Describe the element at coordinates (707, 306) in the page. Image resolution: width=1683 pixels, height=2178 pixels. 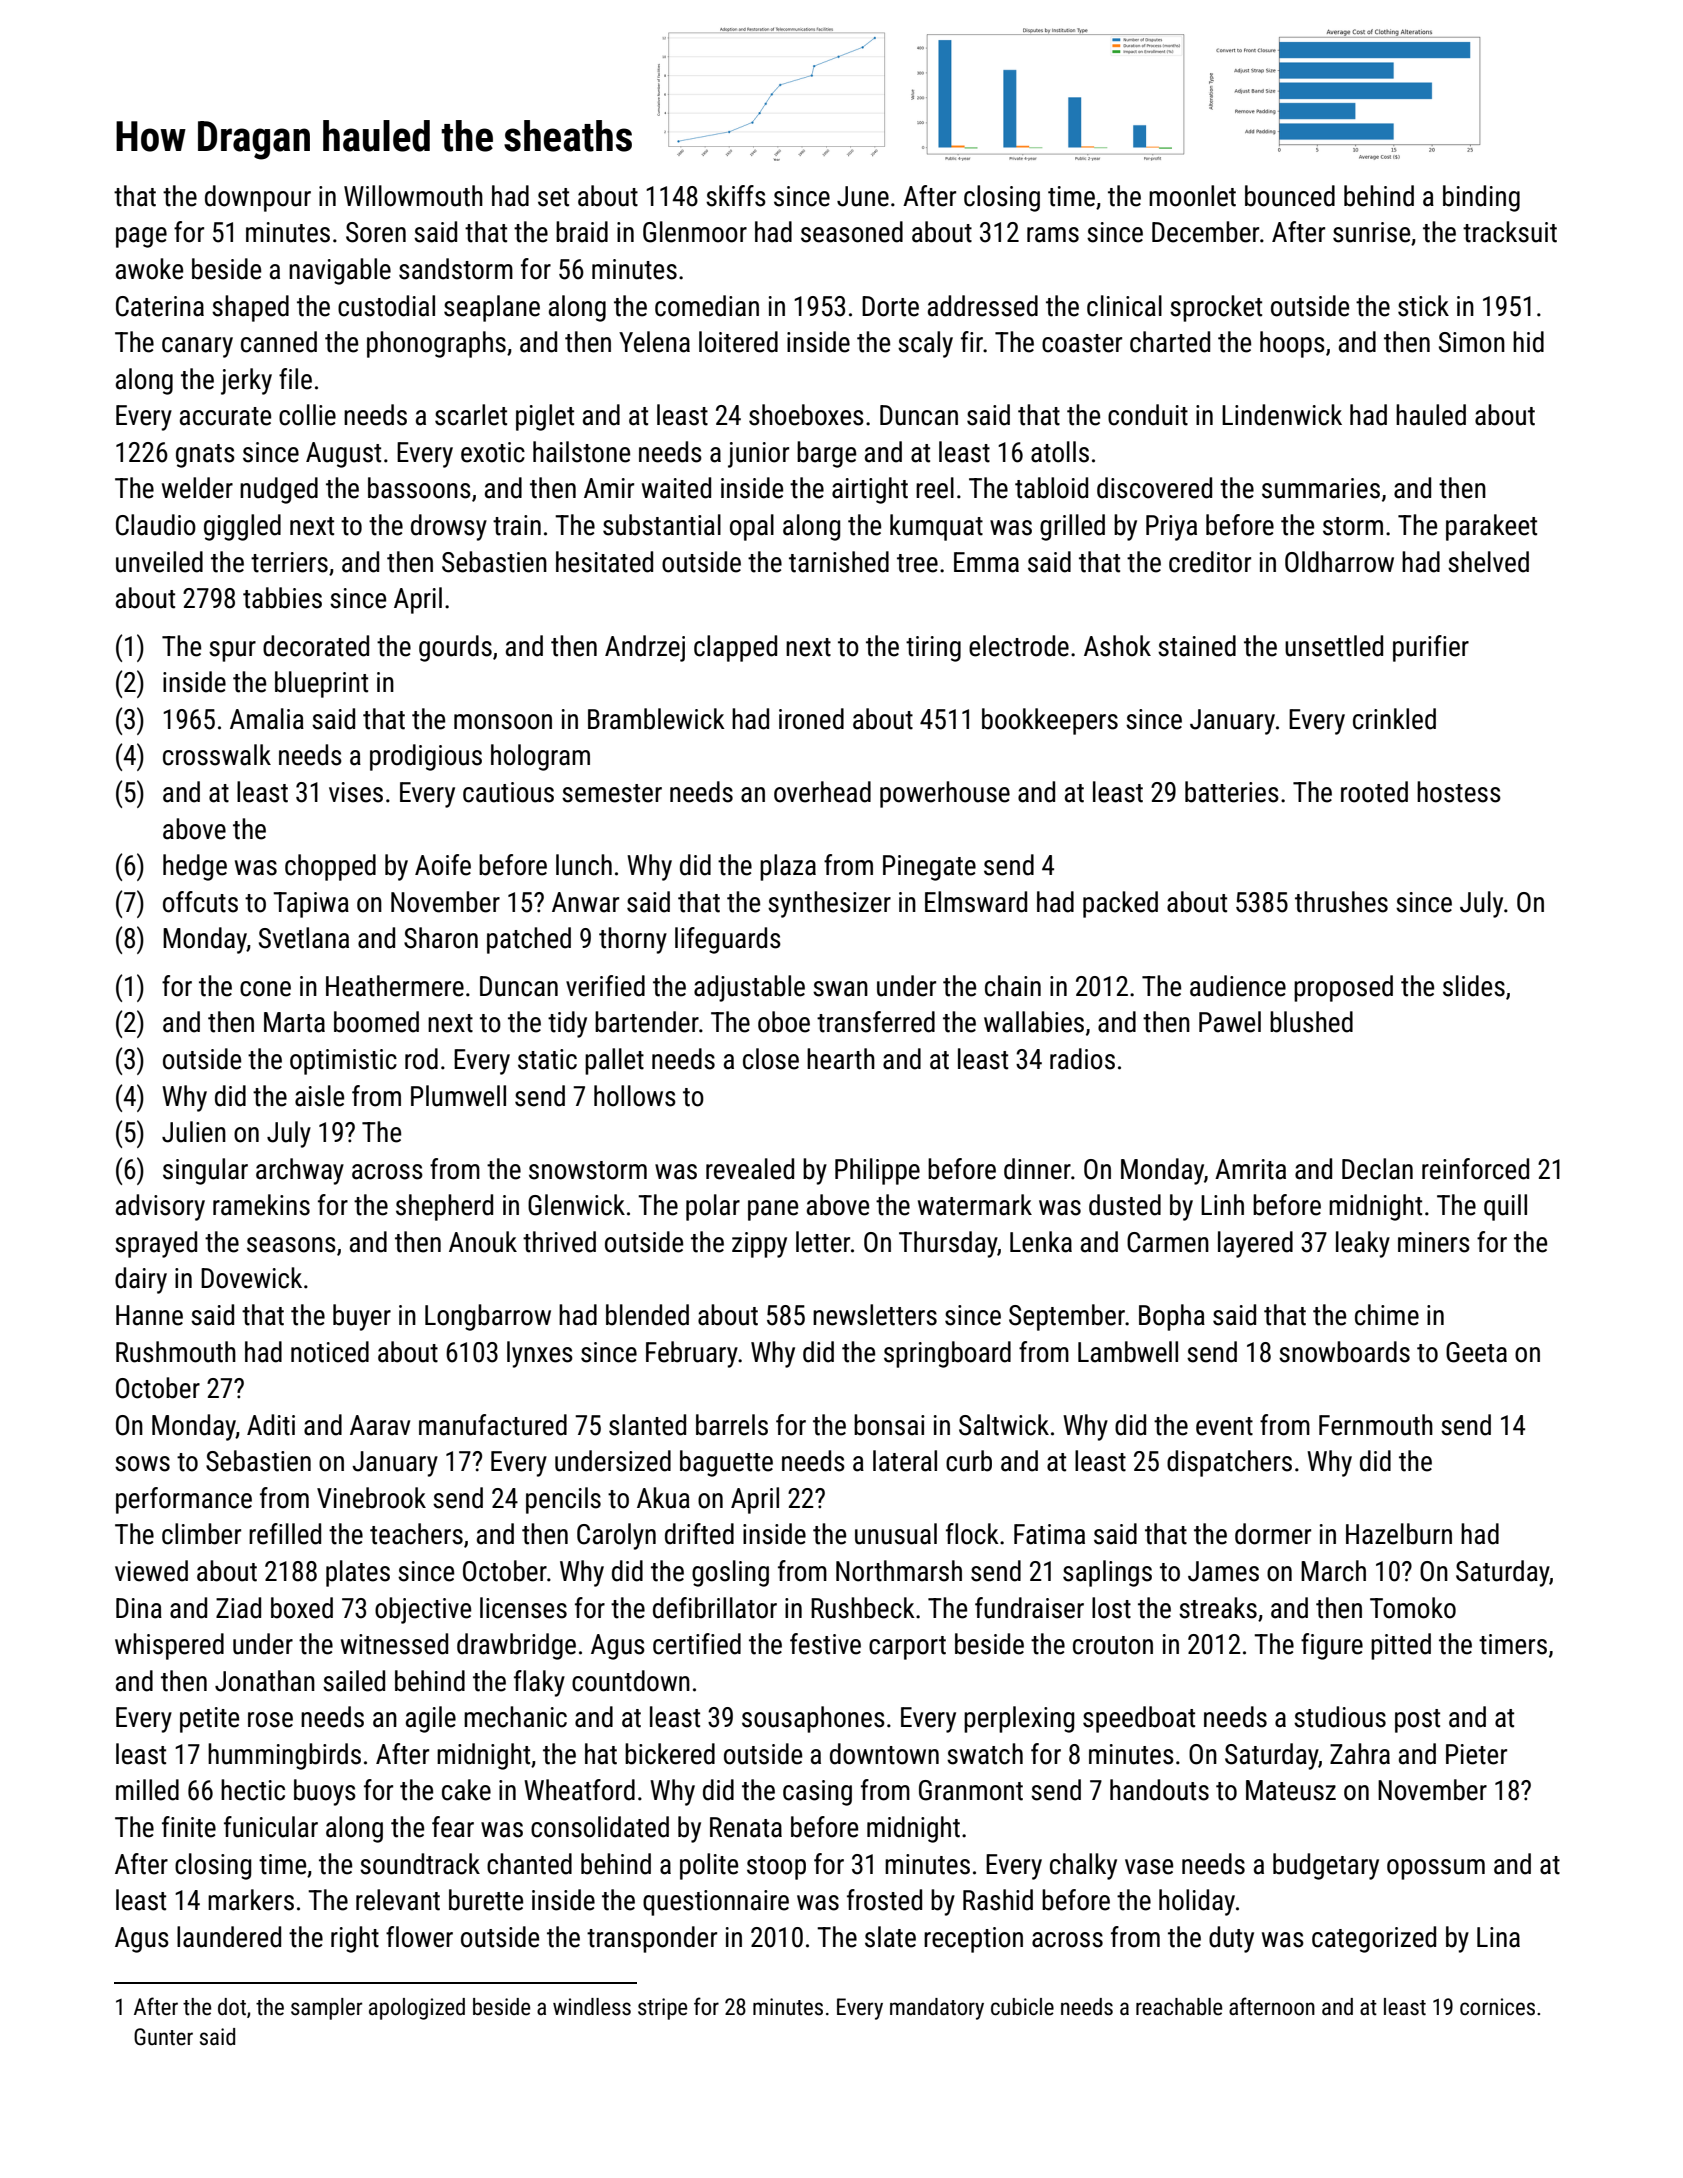
I see `comedian` at that location.
